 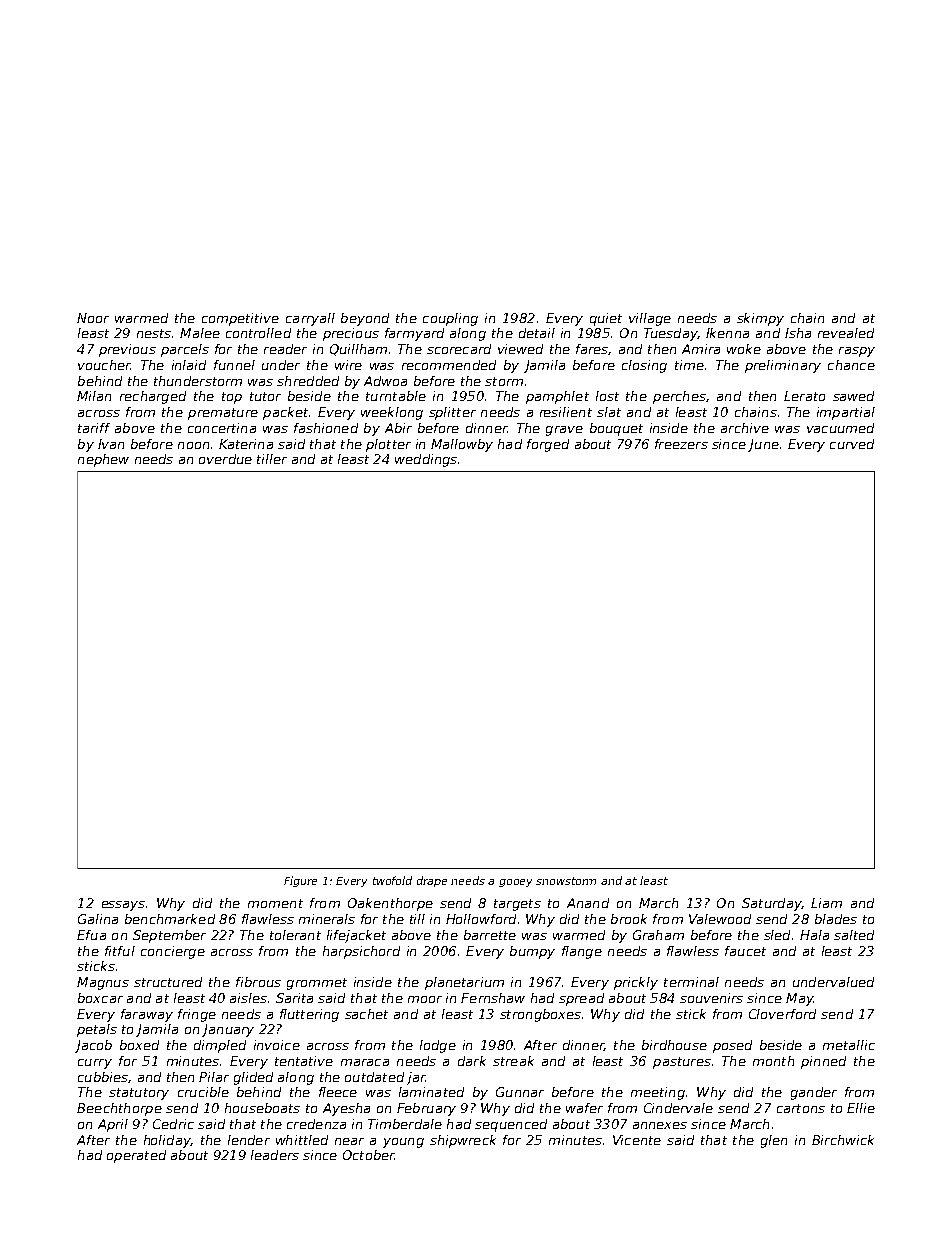 What do you see at coordinates (853, 396) in the image?
I see `sawed` at bounding box center [853, 396].
